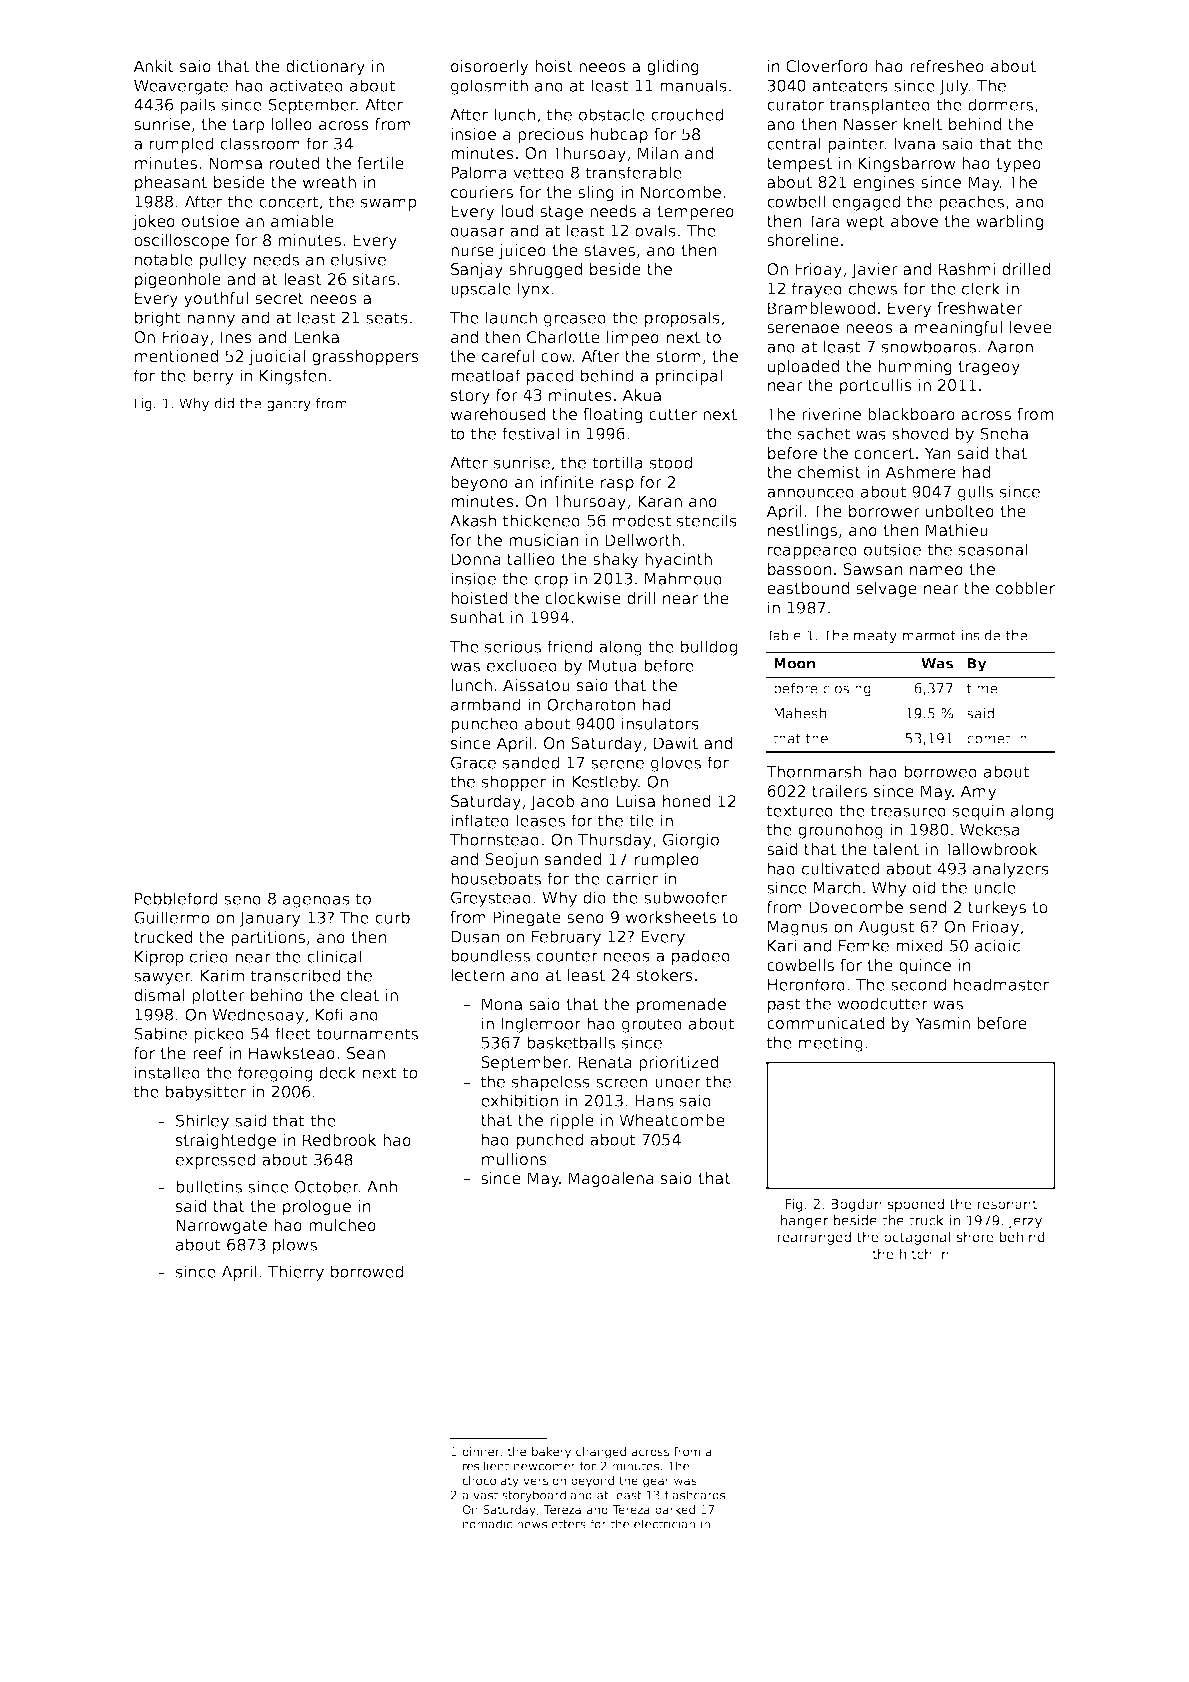  What do you see at coordinates (896, 849) in the page?
I see `talent` at bounding box center [896, 849].
